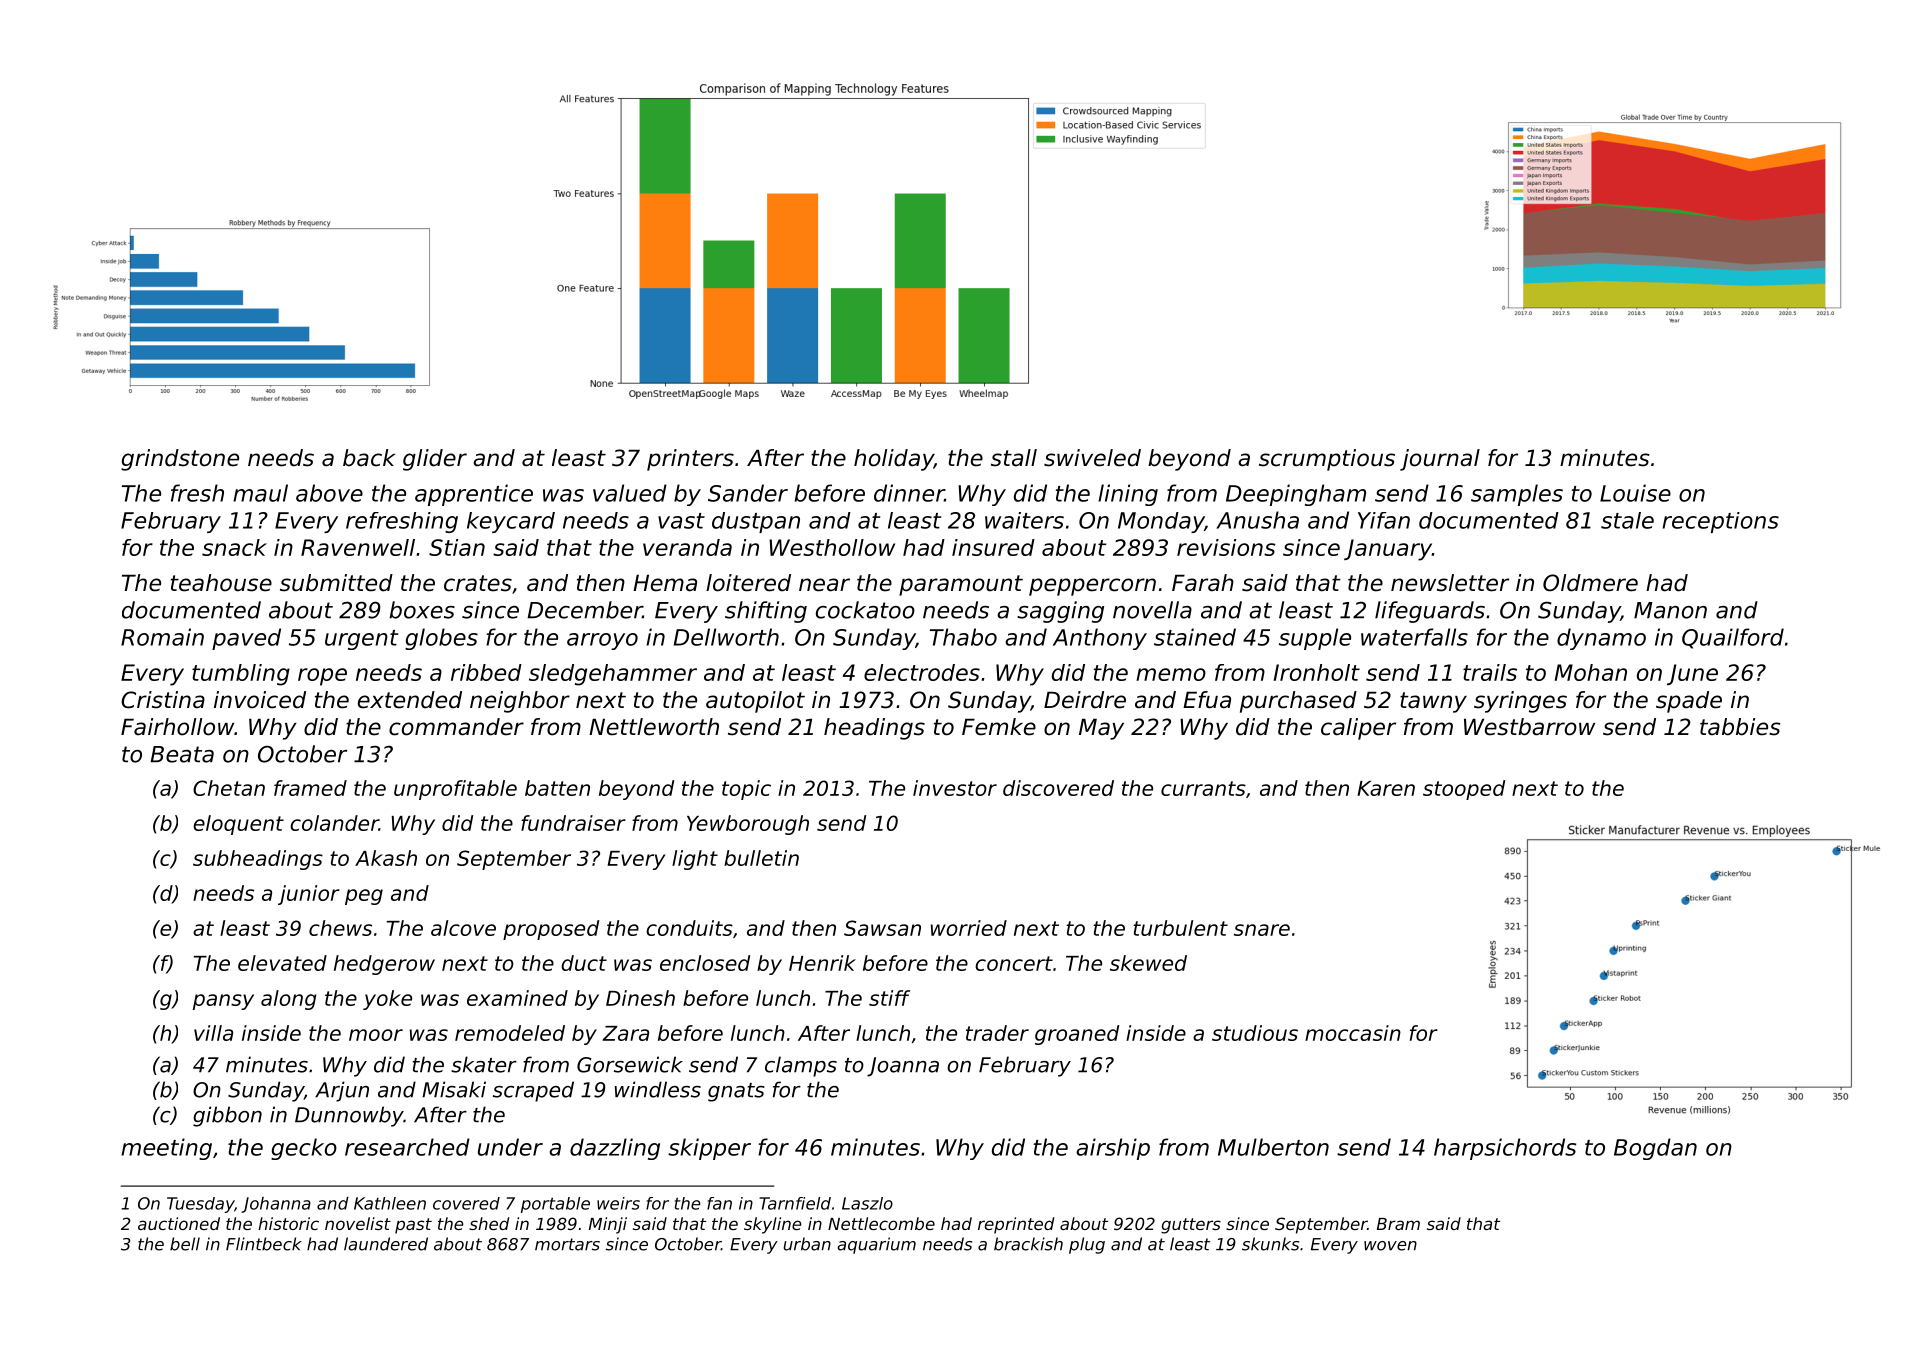 Image resolution: width=1924 pixels, height=1360 pixels. What do you see at coordinates (390, 1203) in the image?
I see `Kathleen` at bounding box center [390, 1203].
